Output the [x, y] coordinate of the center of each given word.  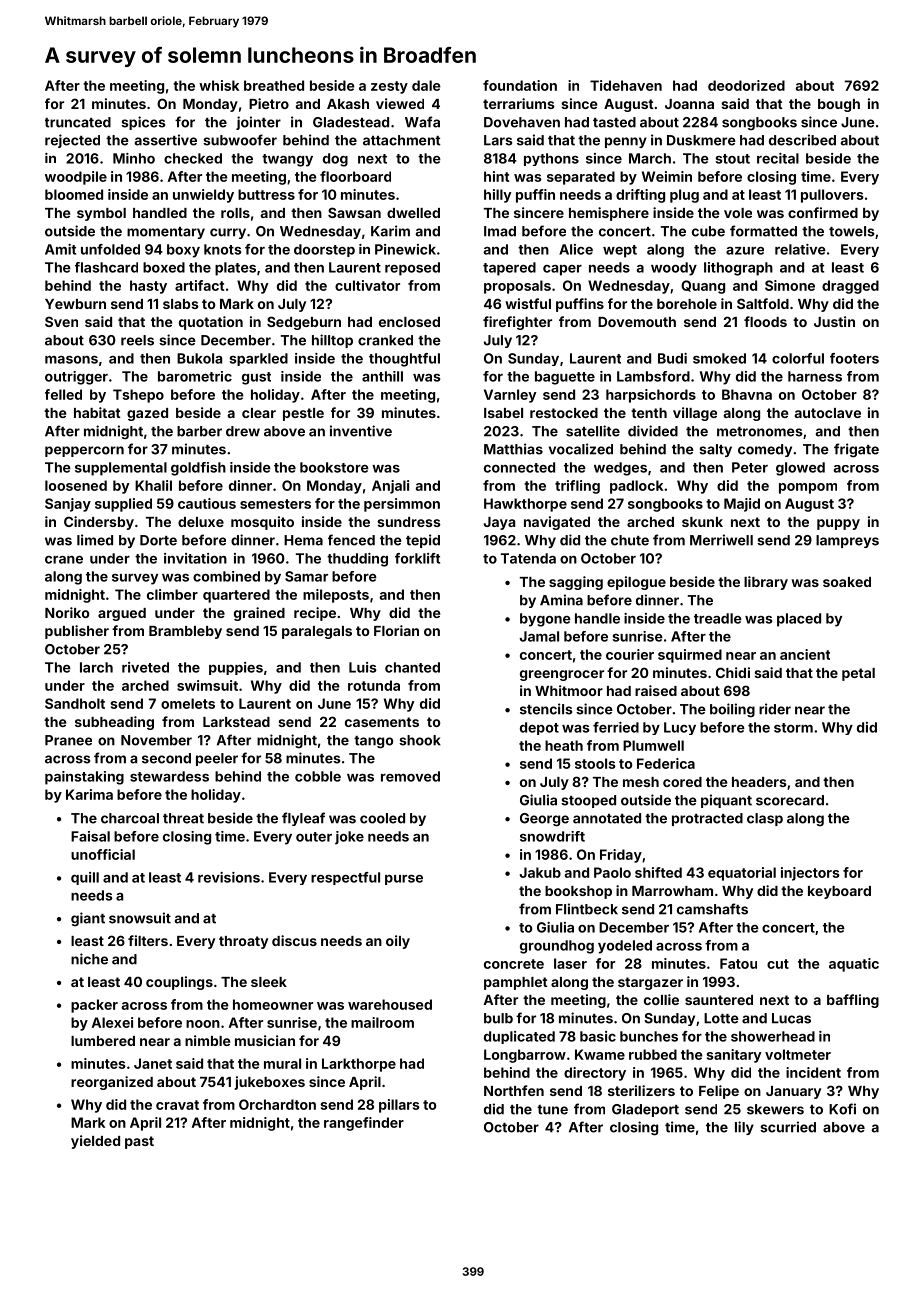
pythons [551, 159]
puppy [838, 524]
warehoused [390, 1004]
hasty [148, 287]
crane [64, 560]
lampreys [847, 541]
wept [620, 251]
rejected [72, 141]
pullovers [832, 196]
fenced [351, 540]
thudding [357, 560]
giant [88, 919]
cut [778, 964]
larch [96, 667]
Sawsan [354, 212]
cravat [177, 1105]
